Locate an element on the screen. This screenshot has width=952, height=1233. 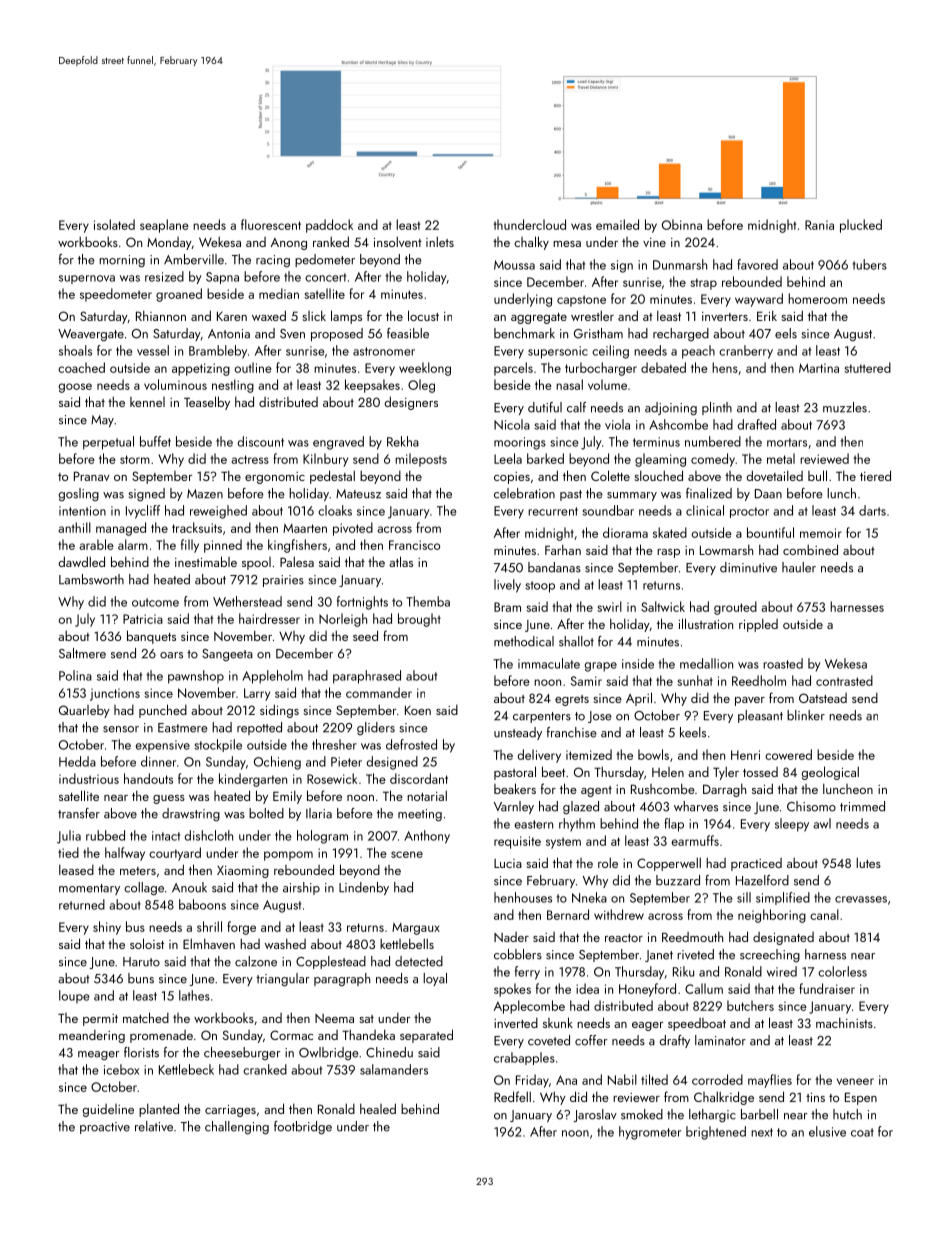
Sapna is located at coordinates (222, 278).
